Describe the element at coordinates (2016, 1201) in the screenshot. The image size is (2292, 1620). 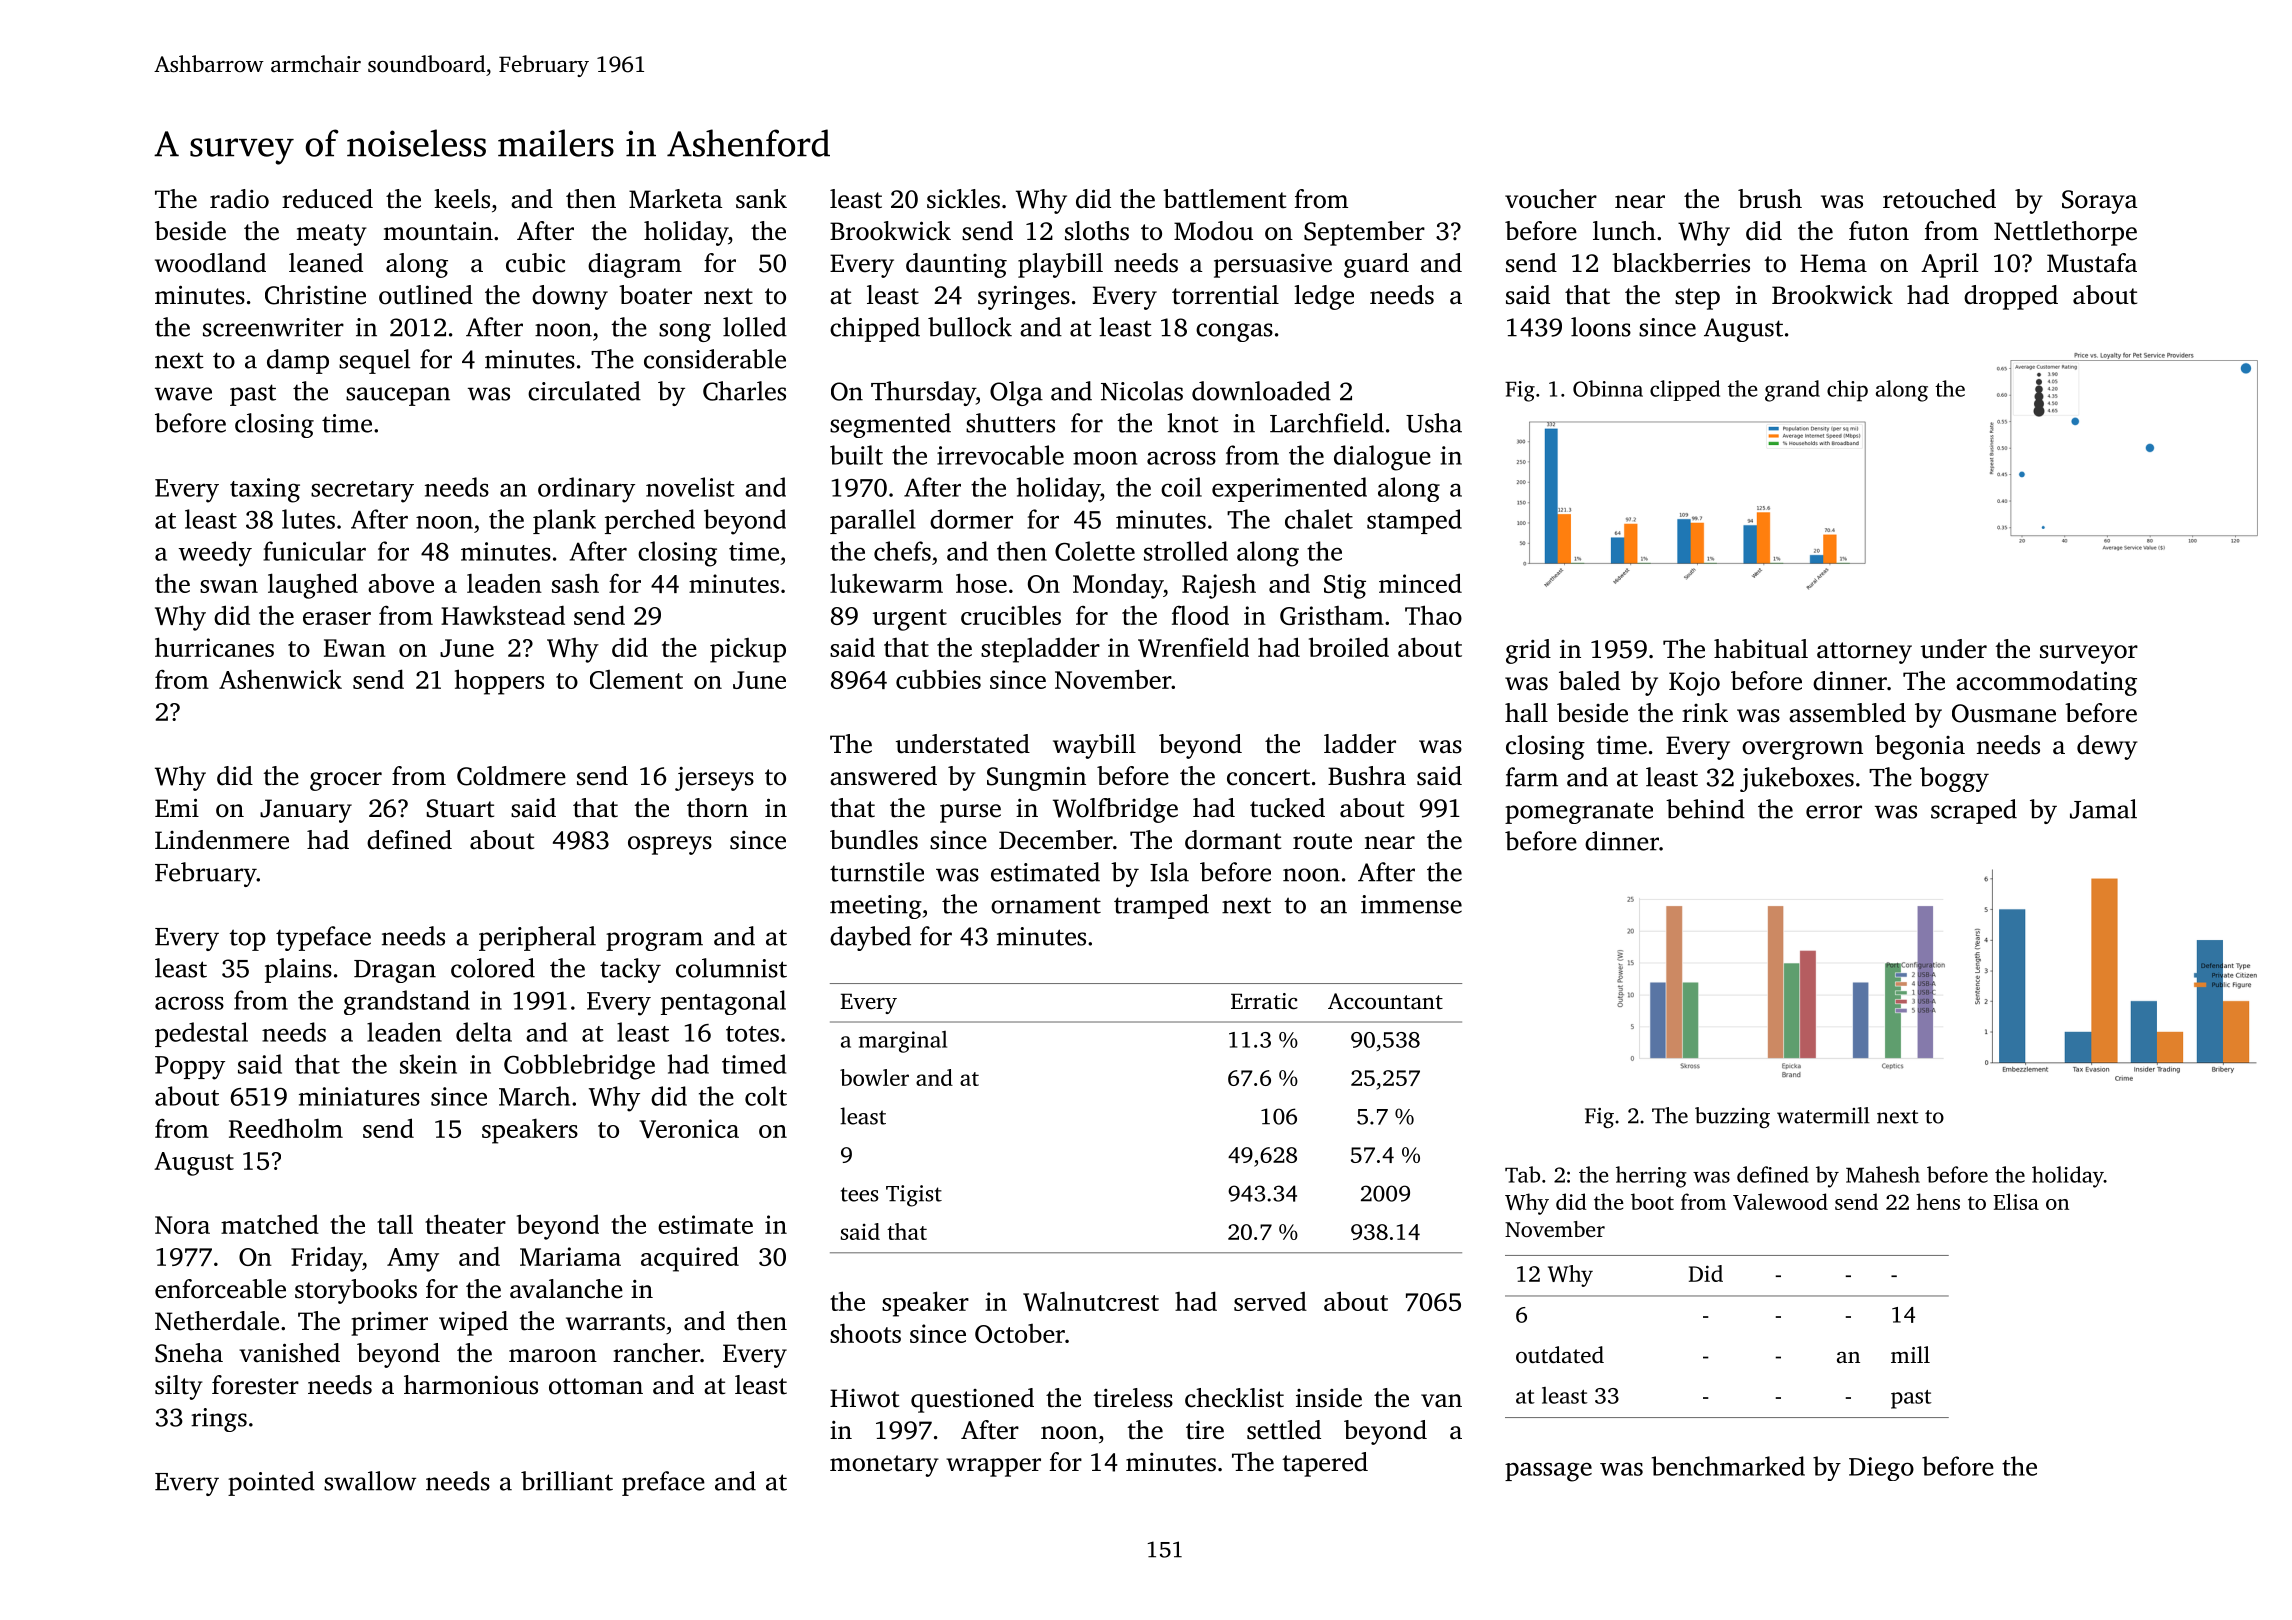
I see `Elisa` at that location.
